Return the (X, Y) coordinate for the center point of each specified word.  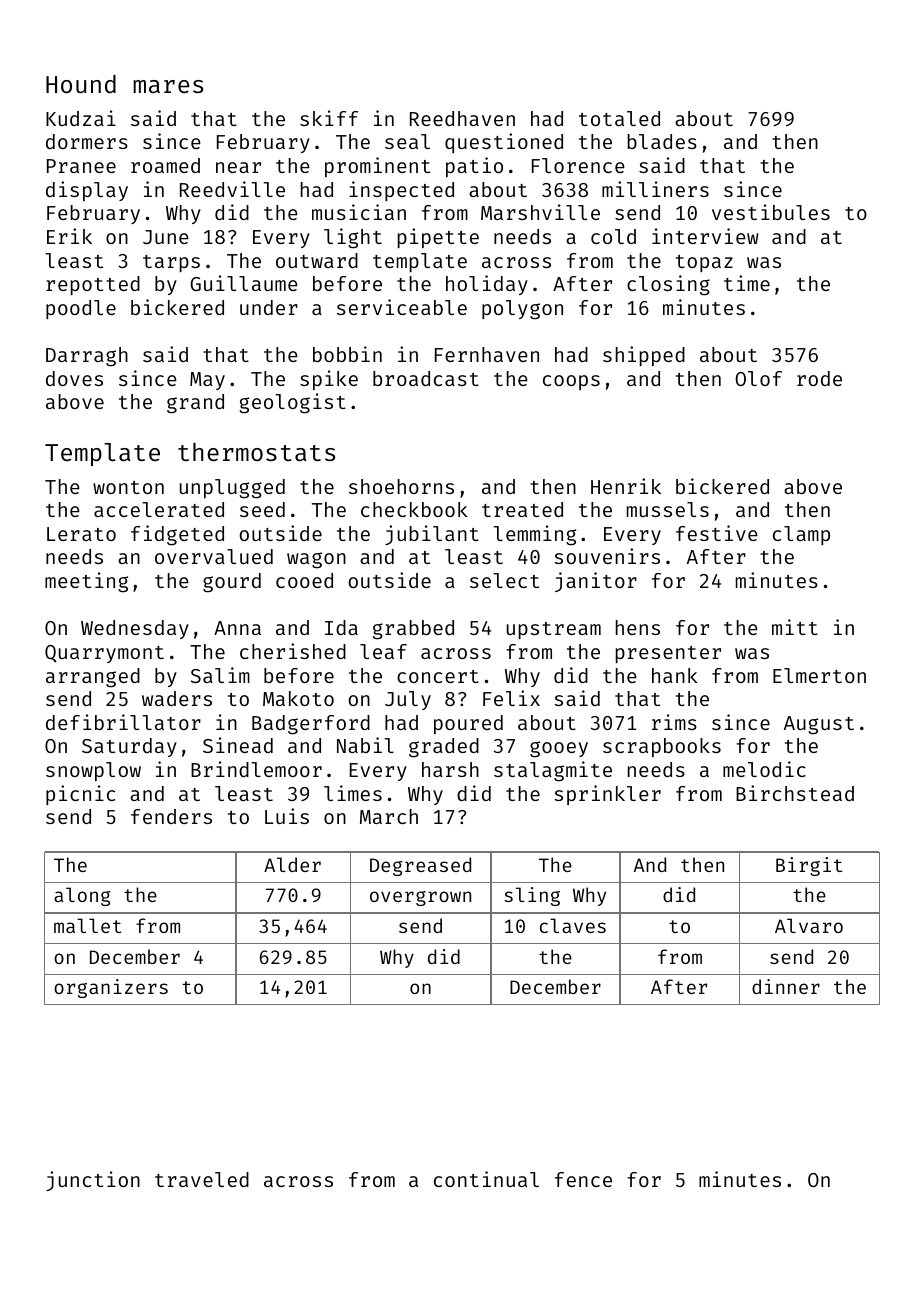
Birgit (809, 866)
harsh (450, 769)
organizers (111, 988)
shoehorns (401, 486)
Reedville (232, 189)
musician (359, 212)
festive (717, 533)
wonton (128, 487)
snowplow (93, 771)
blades (662, 141)
